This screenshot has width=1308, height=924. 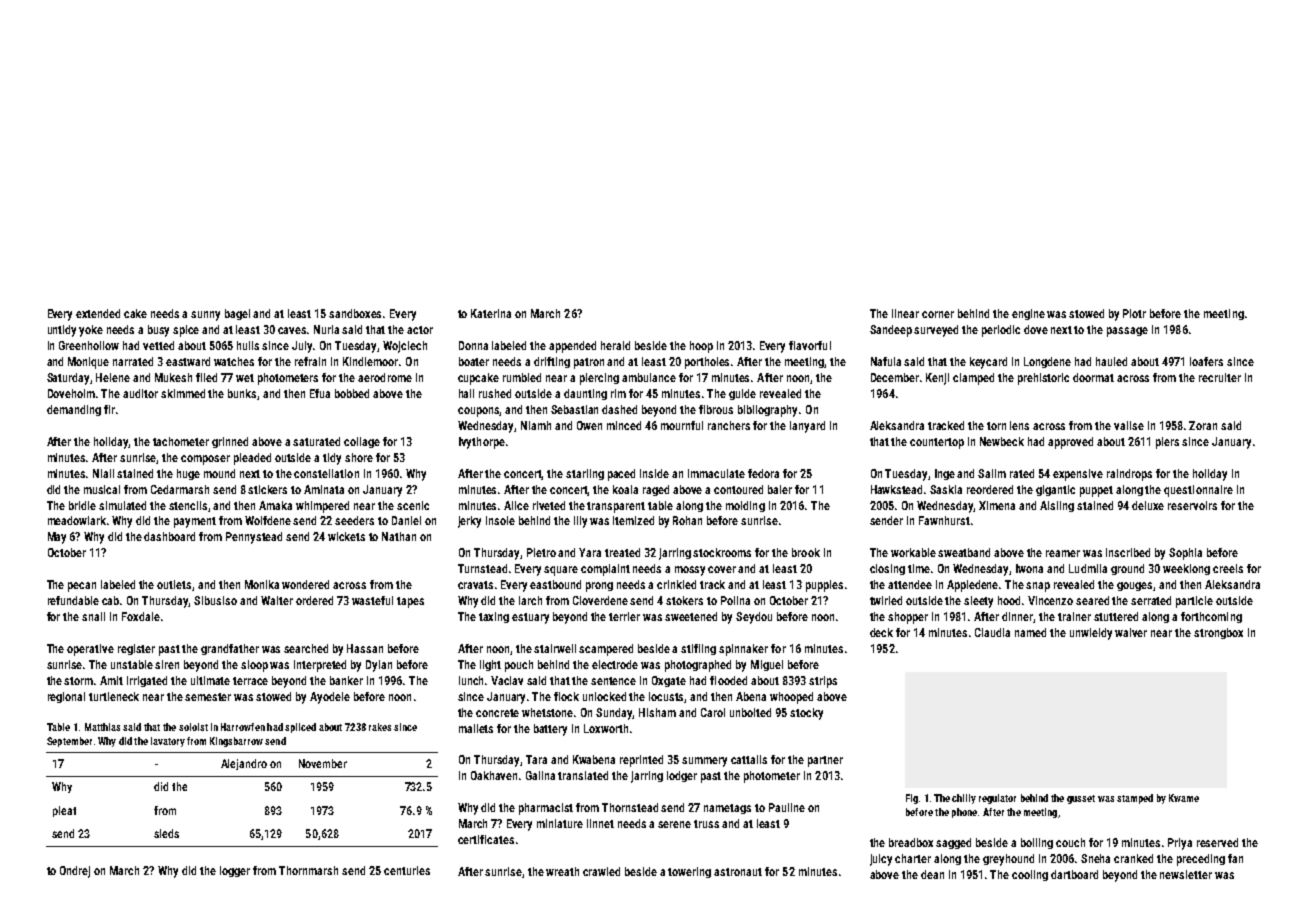 I want to click on bridle, so click(x=82, y=505).
